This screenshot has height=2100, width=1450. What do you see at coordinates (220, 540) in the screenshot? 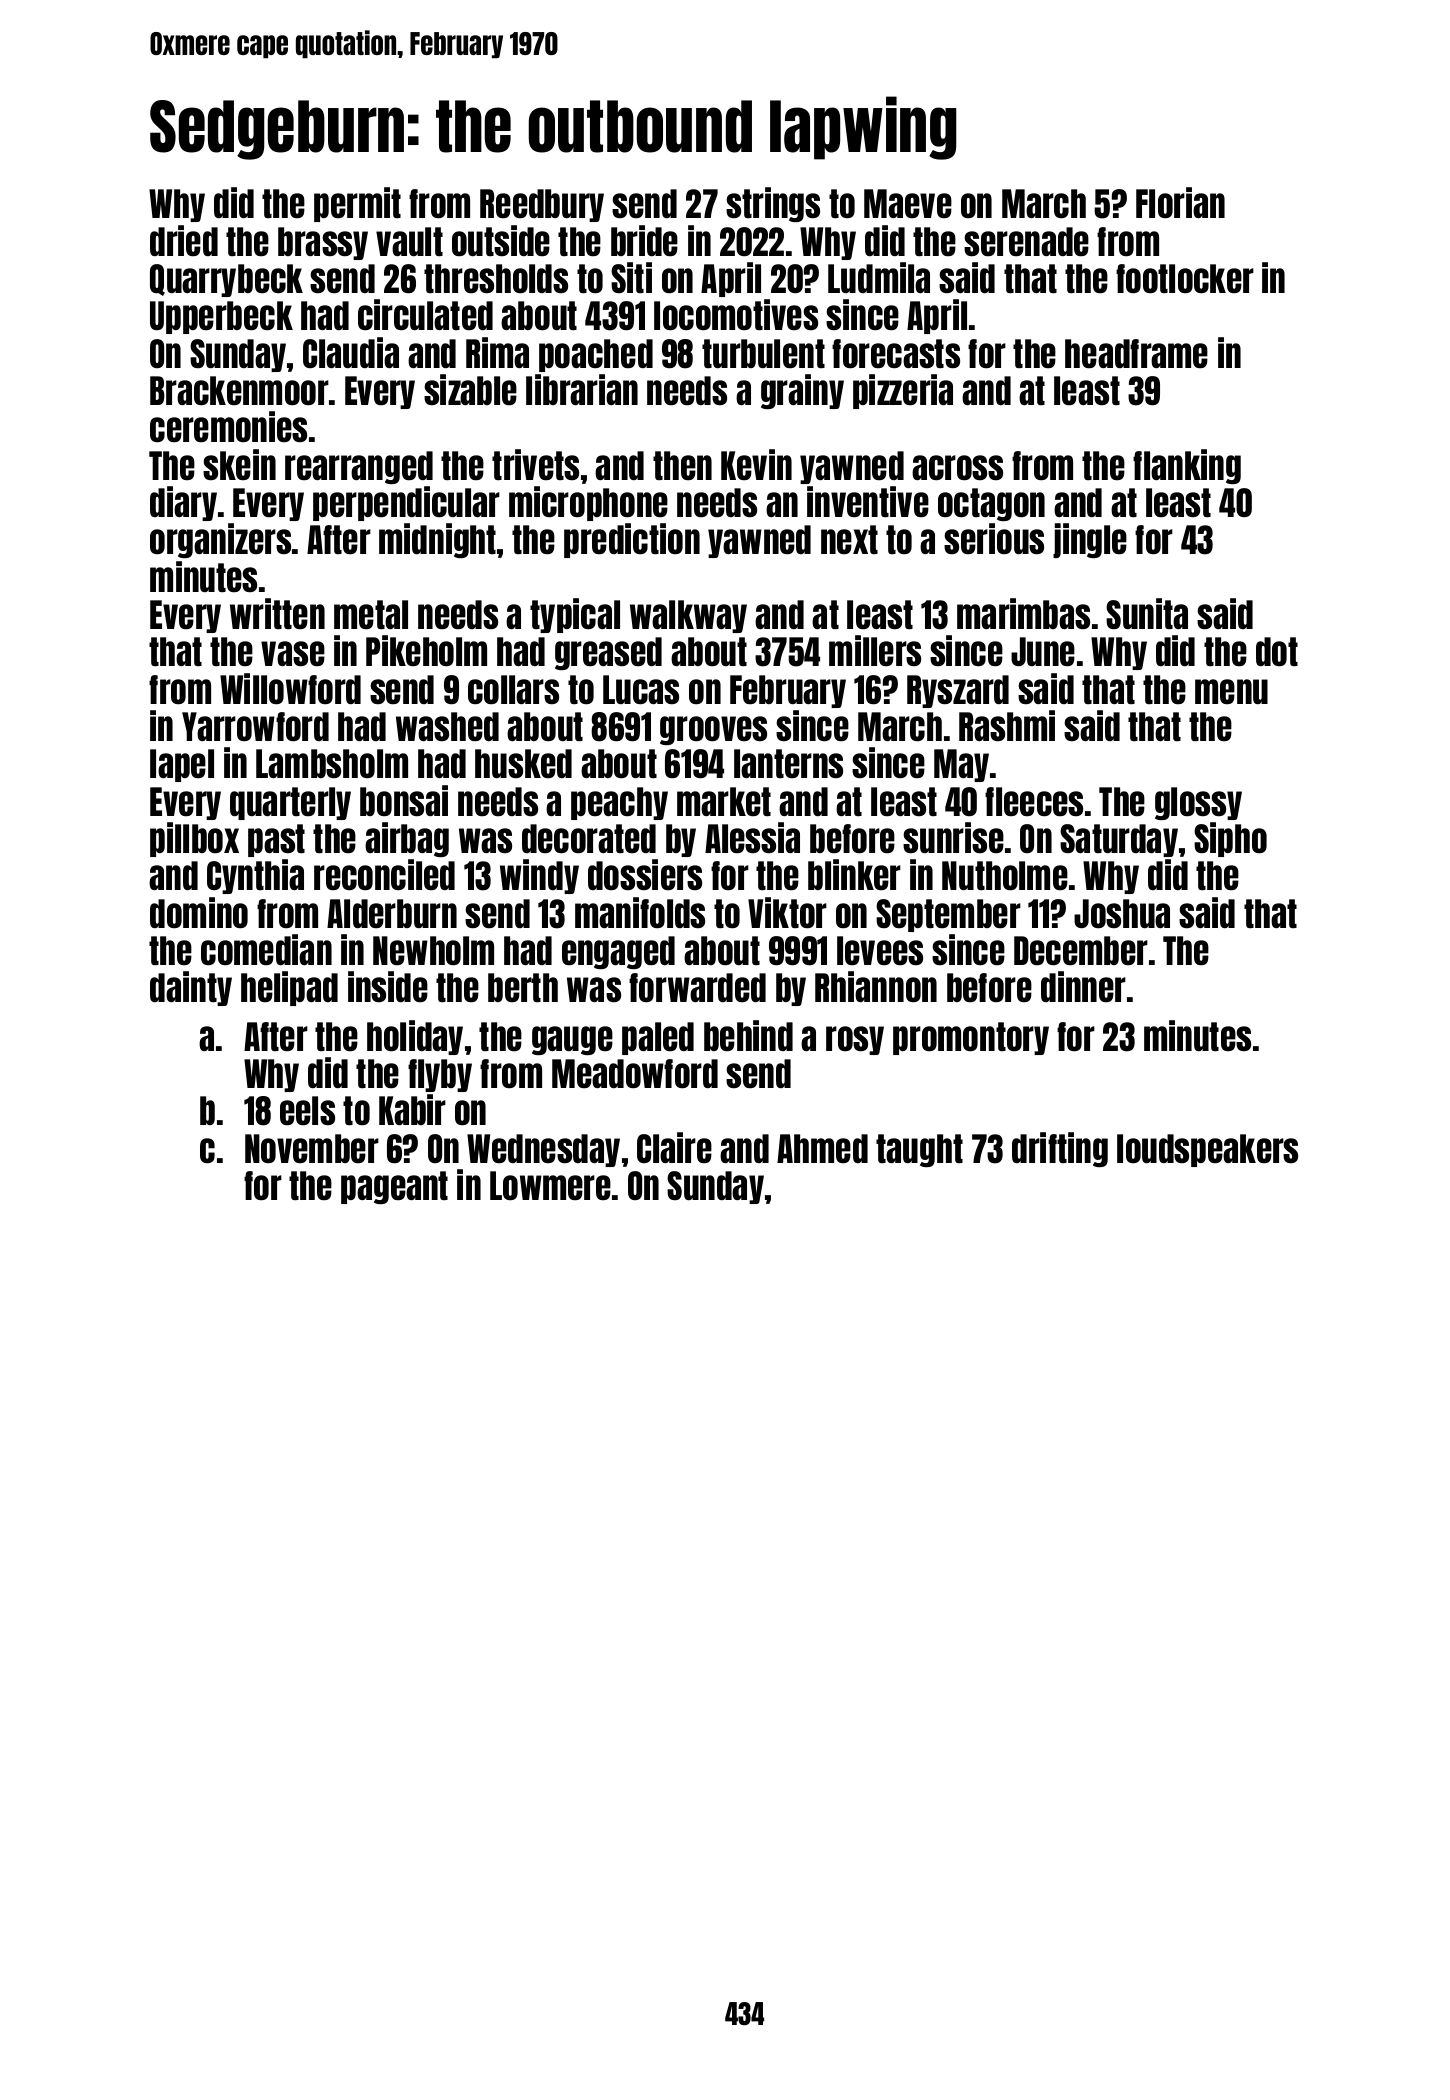
I see `organizers` at bounding box center [220, 540].
